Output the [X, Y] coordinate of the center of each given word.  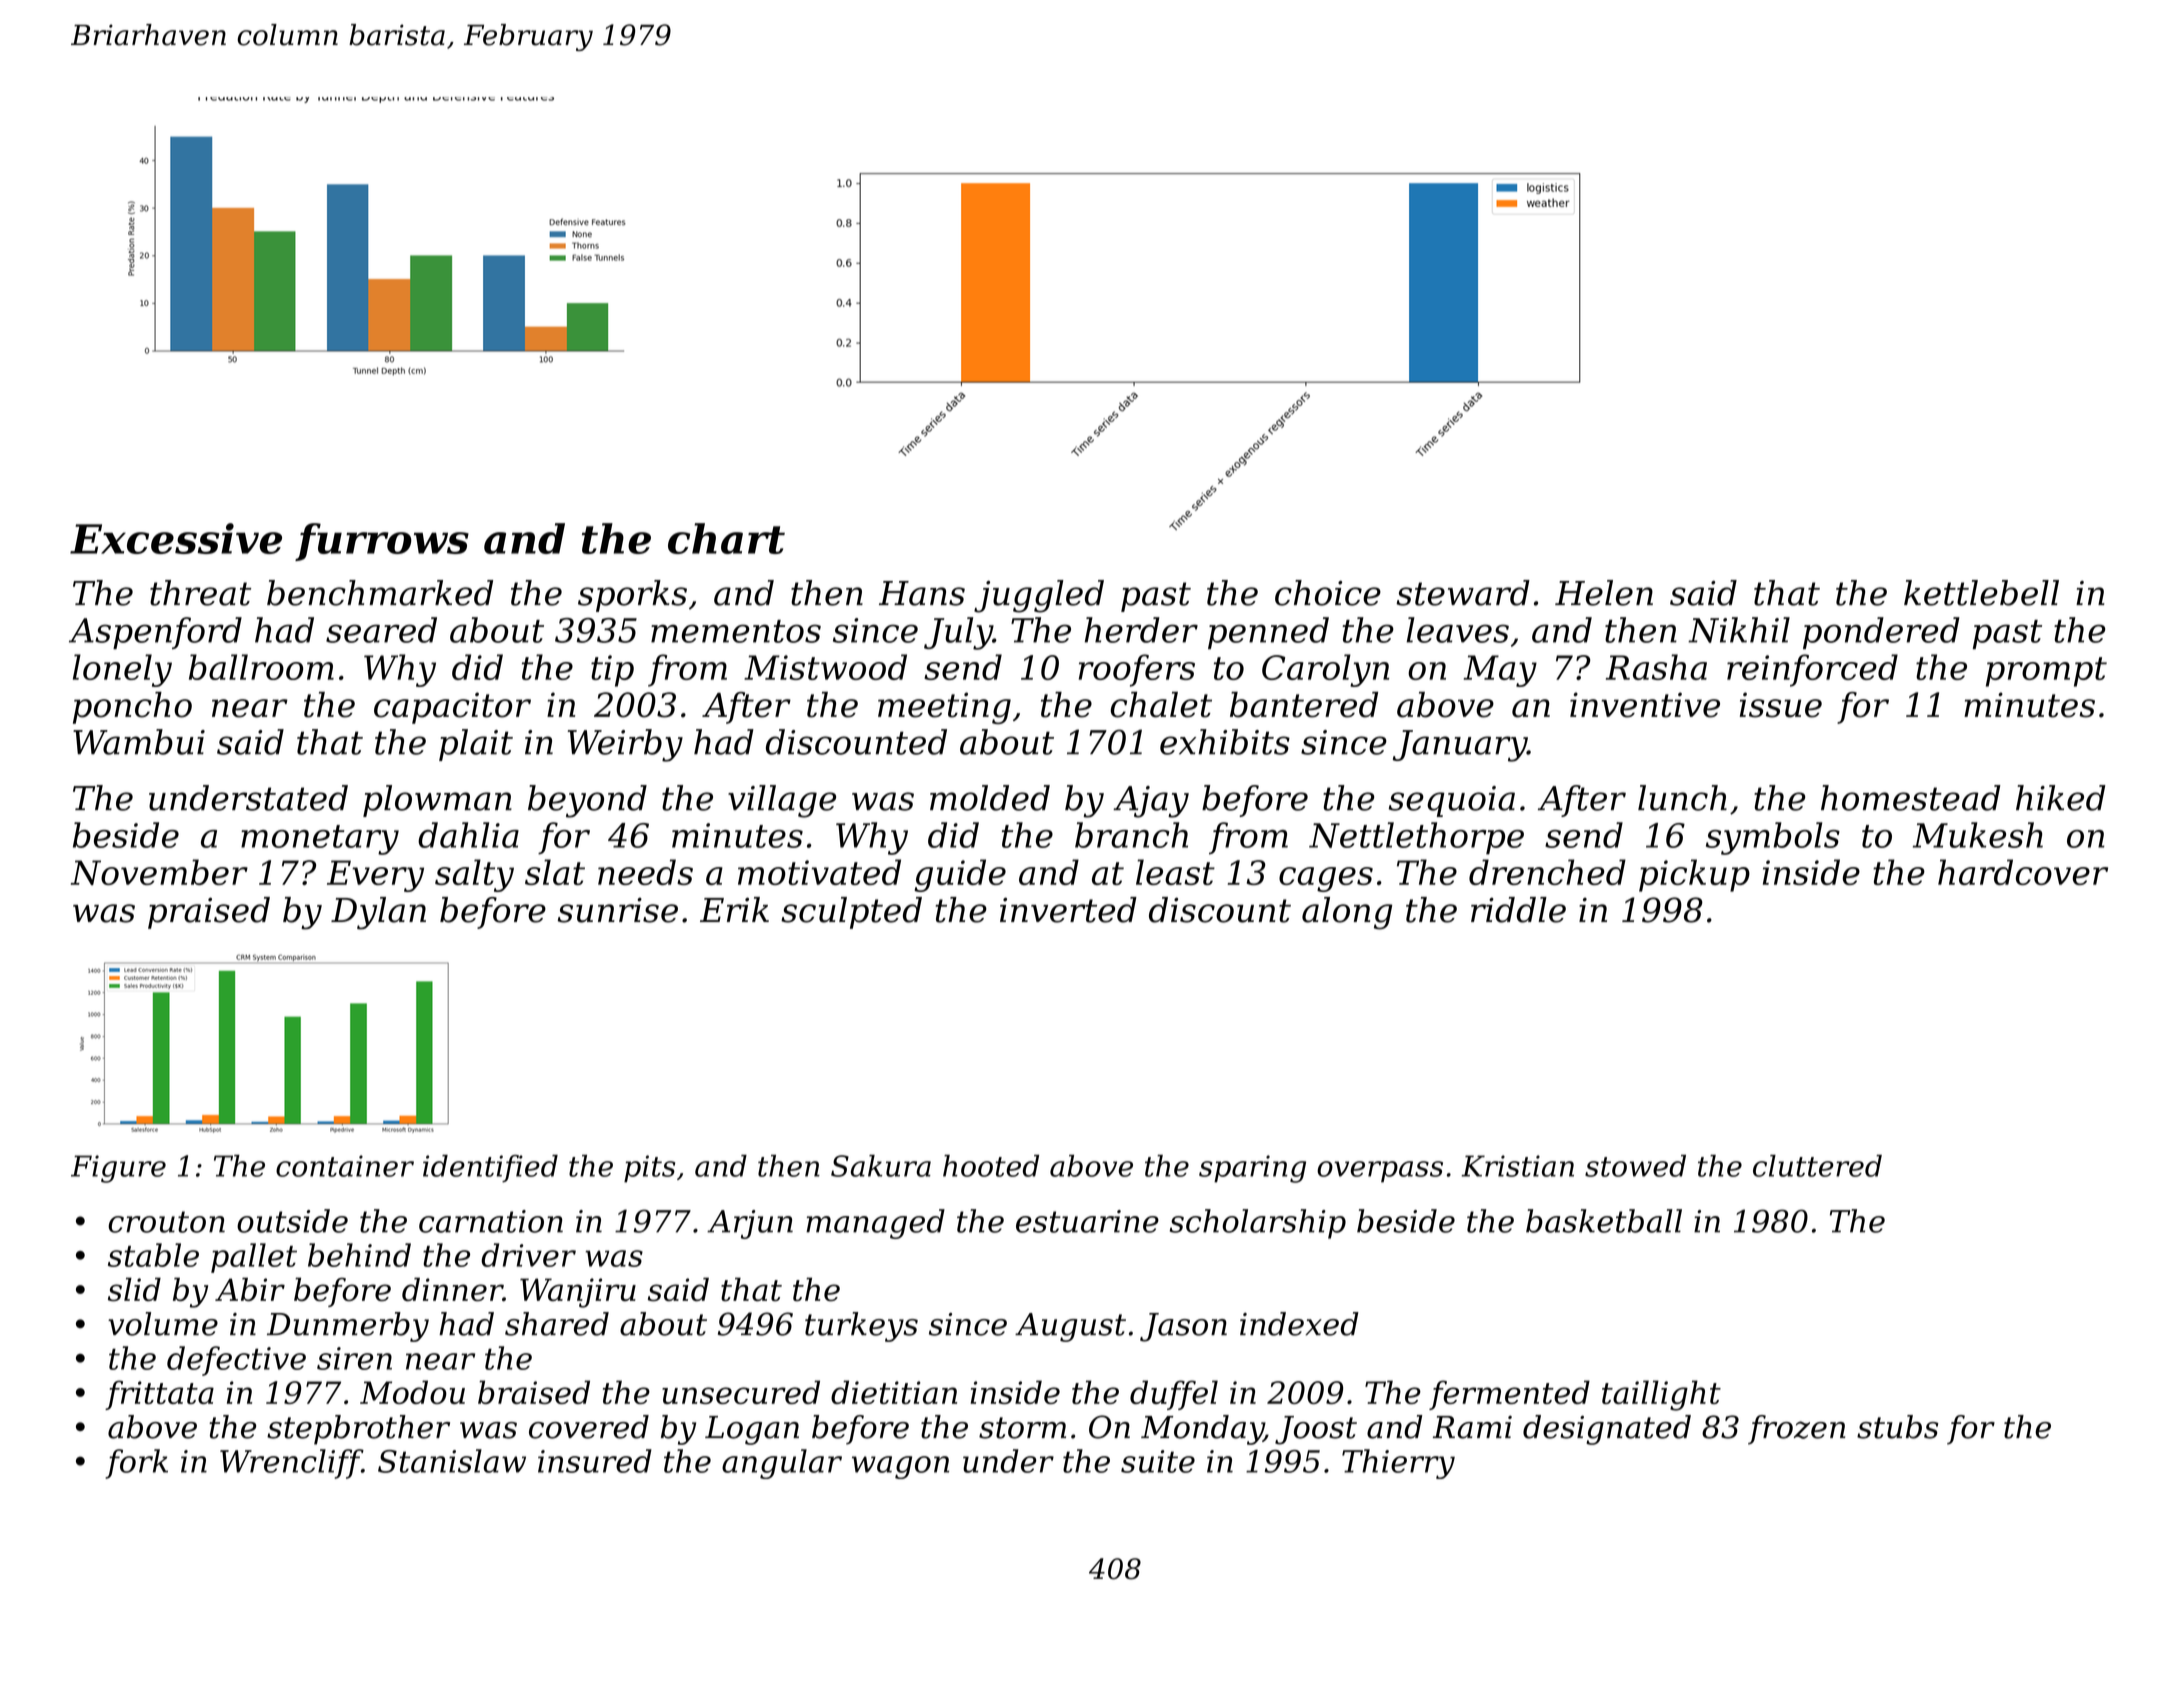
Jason [1183, 1327]
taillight [1661, 1395]
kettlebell [1981, 593]
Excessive [176, 538]
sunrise [618, 910]
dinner [452, 1289]
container [345, 1166]
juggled [1039, 596]
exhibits [1225, 742]
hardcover [2023, 872]
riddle [1518, 910]
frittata [159, 1395]
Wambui [139, 742]
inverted [1068, 910]
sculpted [851, 913]
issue [1781, 705]
